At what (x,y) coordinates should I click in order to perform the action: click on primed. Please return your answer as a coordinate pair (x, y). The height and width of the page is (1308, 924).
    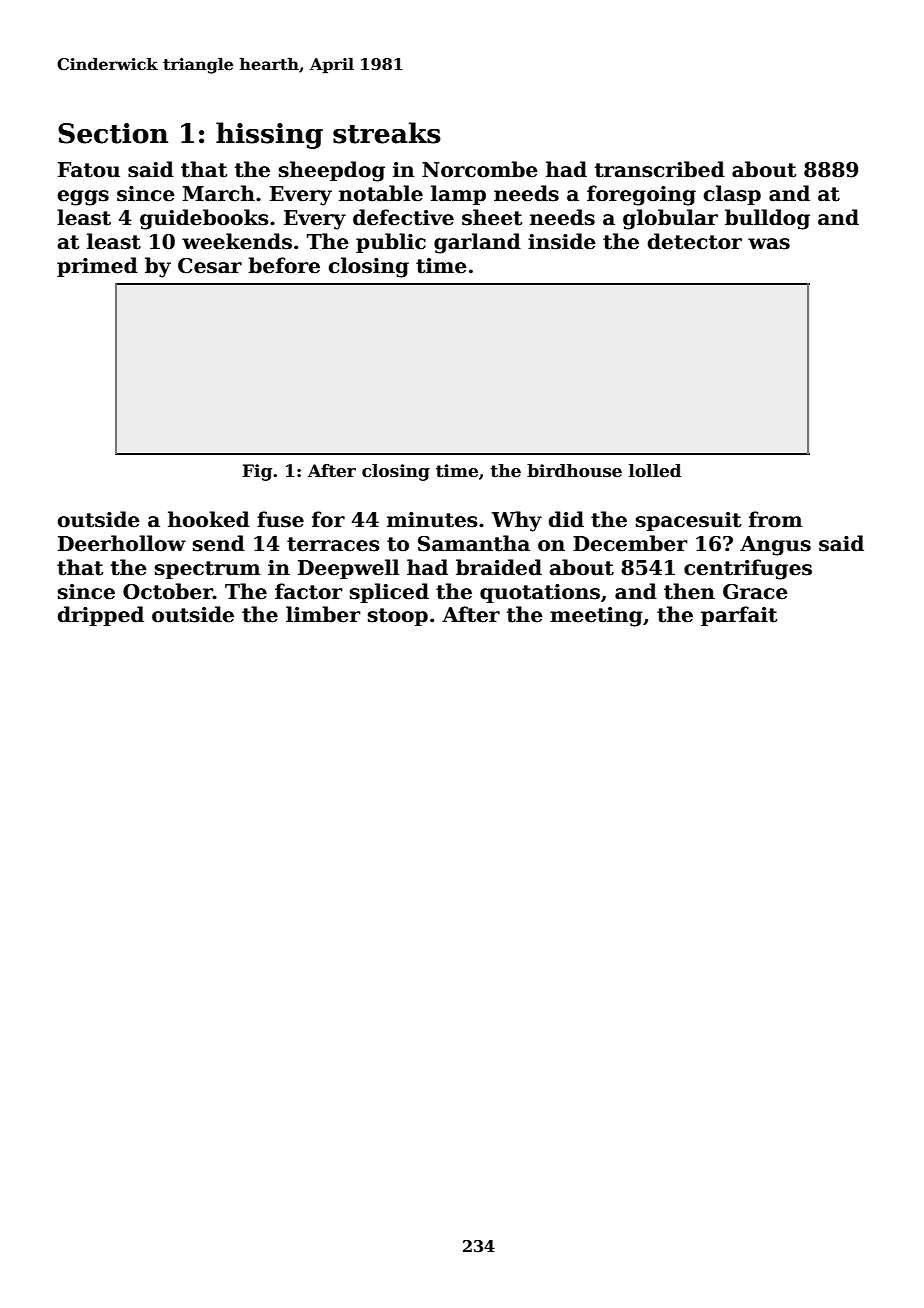
    Looking at the image, I should click on (97, 267).
